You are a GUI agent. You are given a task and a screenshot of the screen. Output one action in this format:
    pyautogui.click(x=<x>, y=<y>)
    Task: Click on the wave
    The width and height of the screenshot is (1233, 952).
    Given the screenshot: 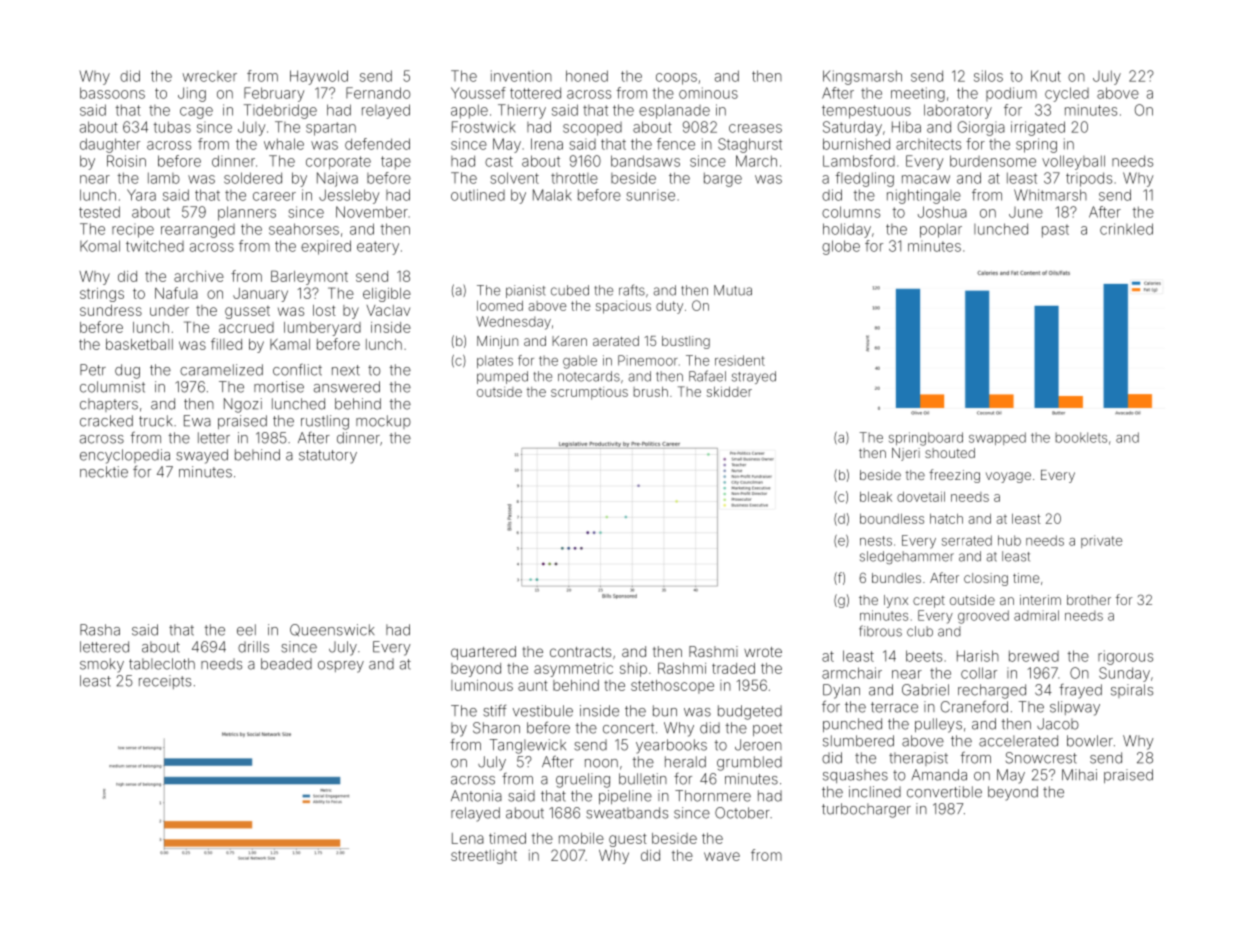 What is the action you would take?
    pyautogui.click(x=722, y=856)
